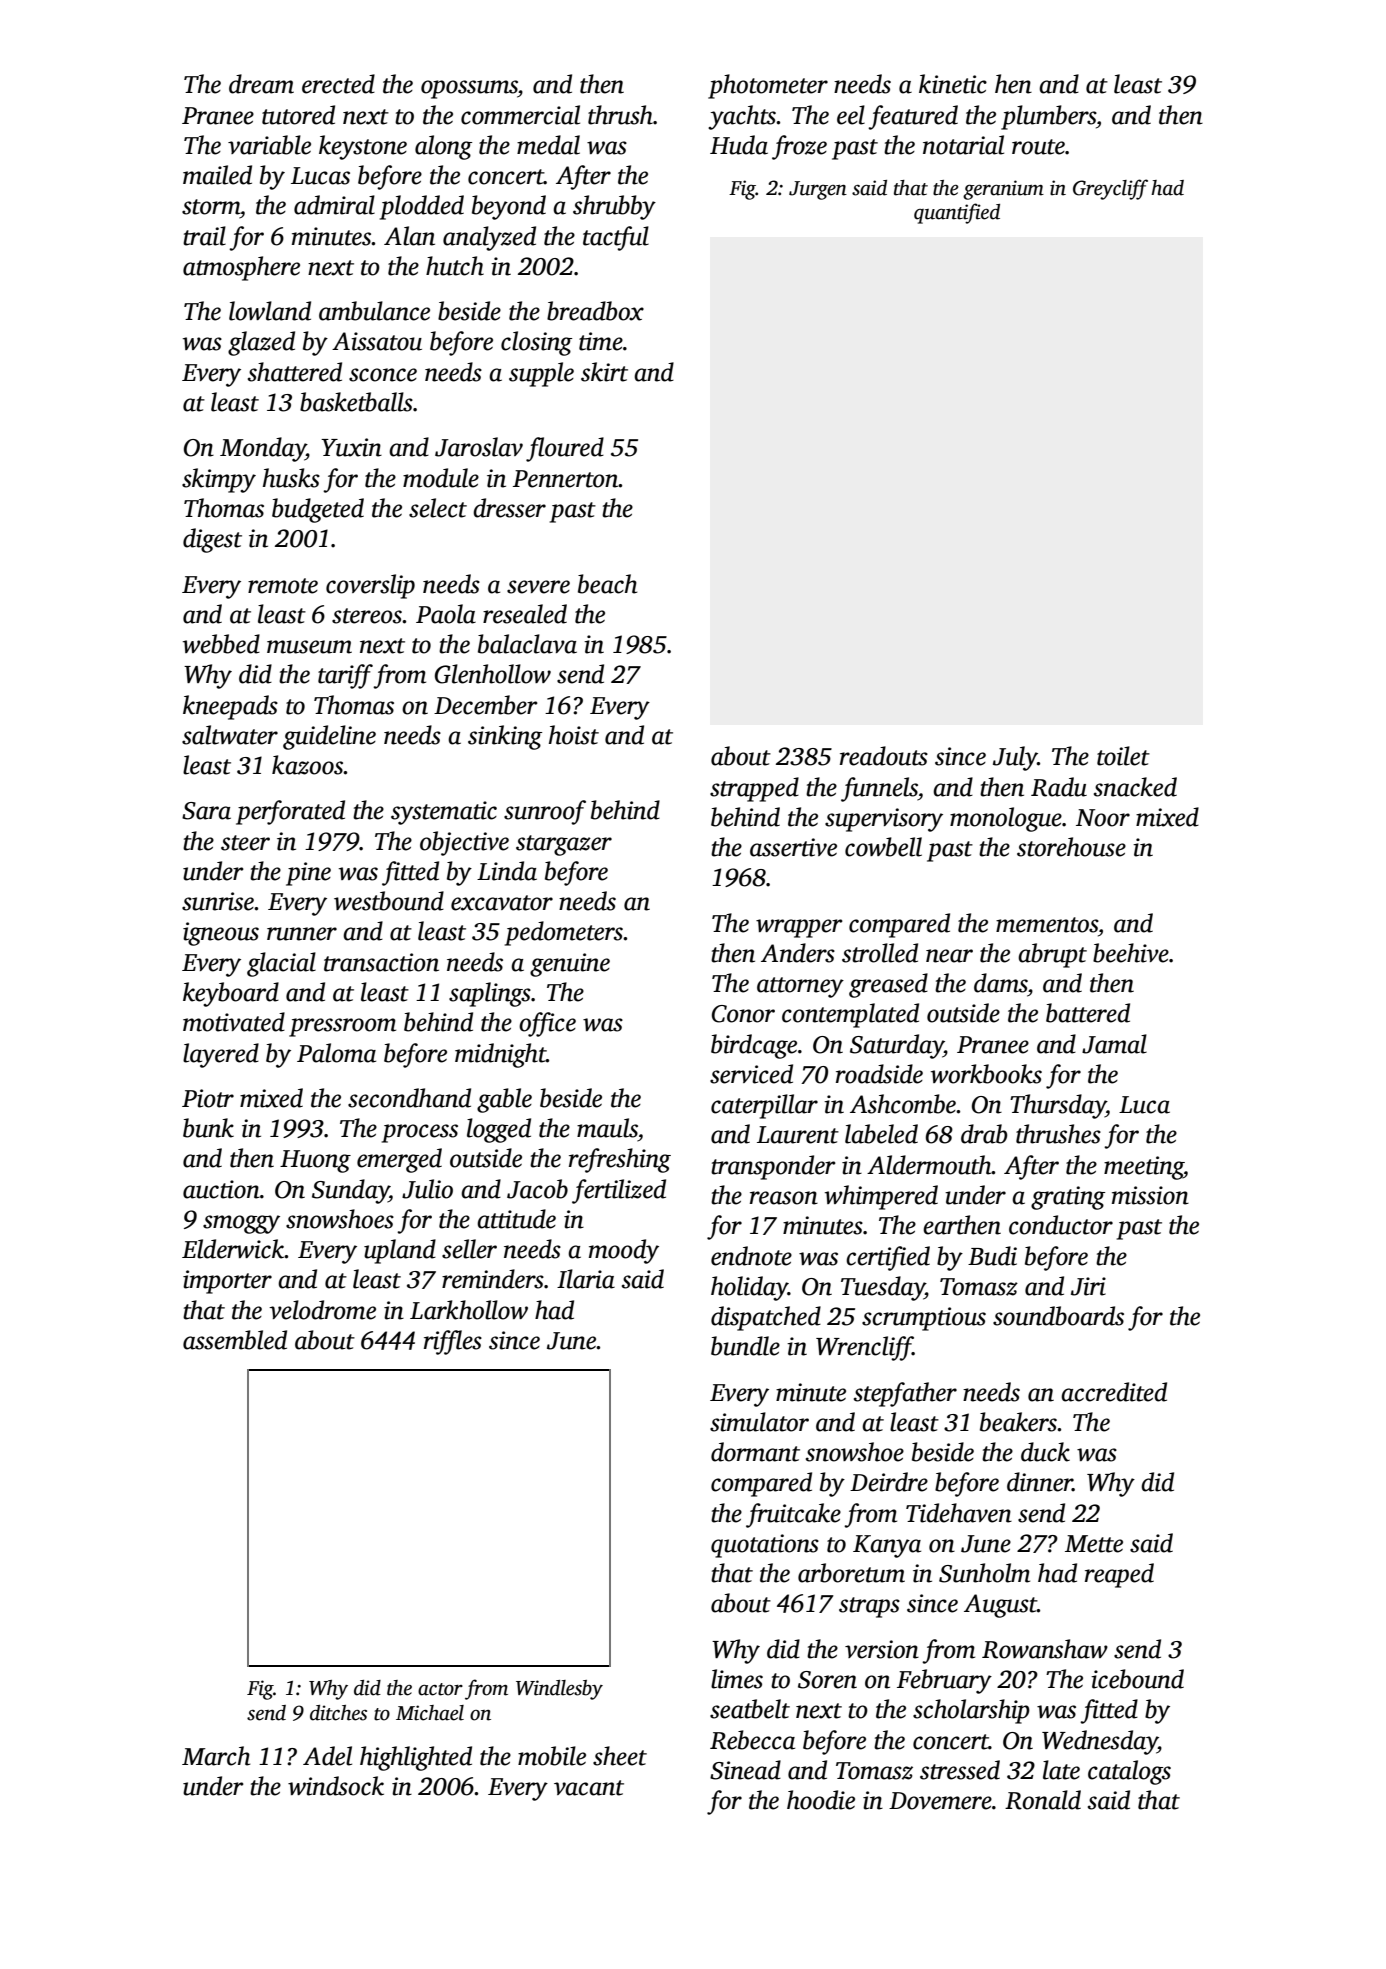 The width and height of the screenshot is (1386, 1969). Describe the element at coordinates (336, 1786) in the screenshot. I see `windsock` at that location.
